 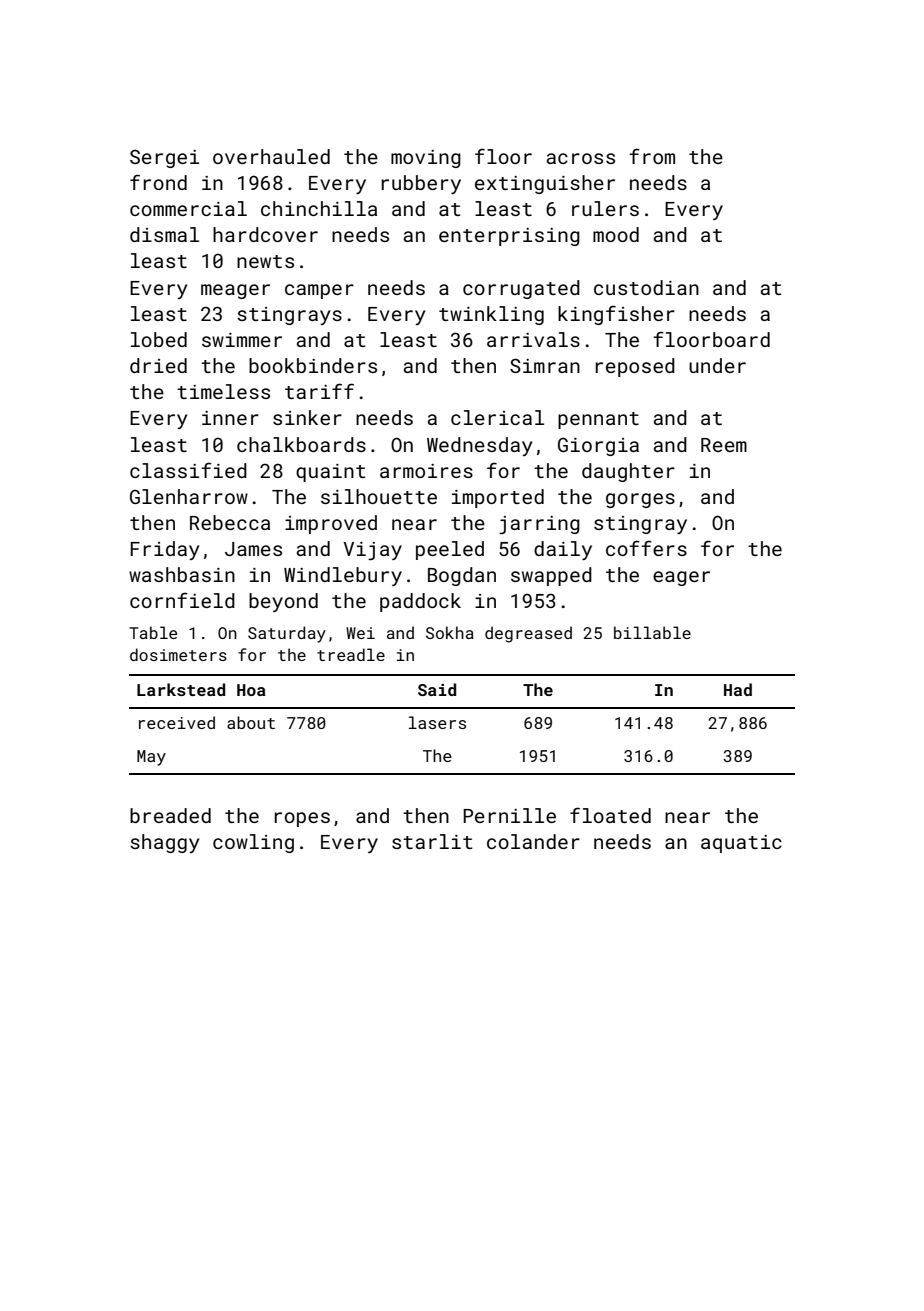 What do you see at coordinates (242, 340) in the screenshot?
I see `swimmer` at bounding box center [242, 340].
